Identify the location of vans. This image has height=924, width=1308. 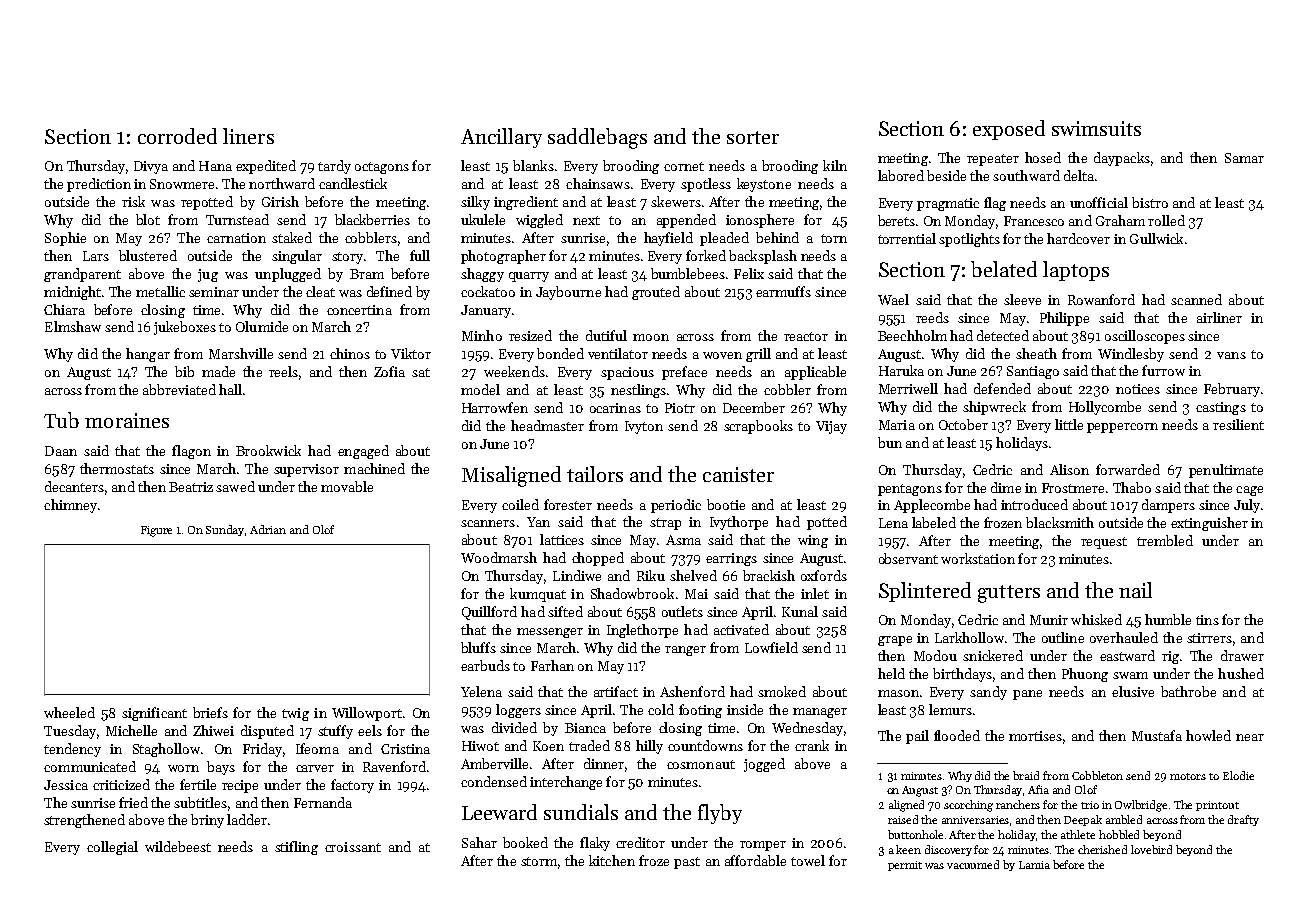
(1231, 355).
